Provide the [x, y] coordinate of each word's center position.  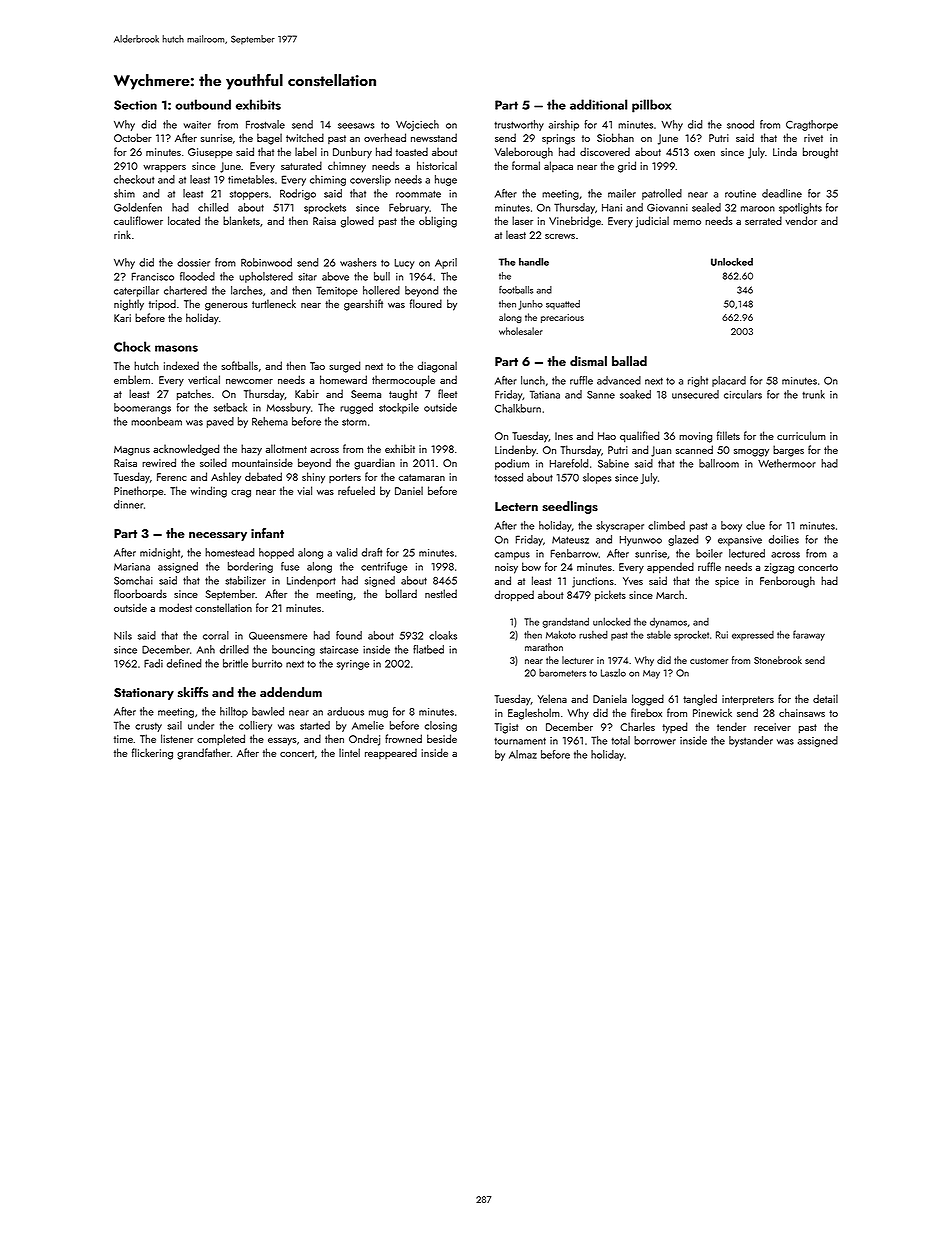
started [315, 725]
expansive [740, 541]
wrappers [164, 168]
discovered [605, 151]
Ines [564, 436]
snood [740, 124]
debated [263, 476]
